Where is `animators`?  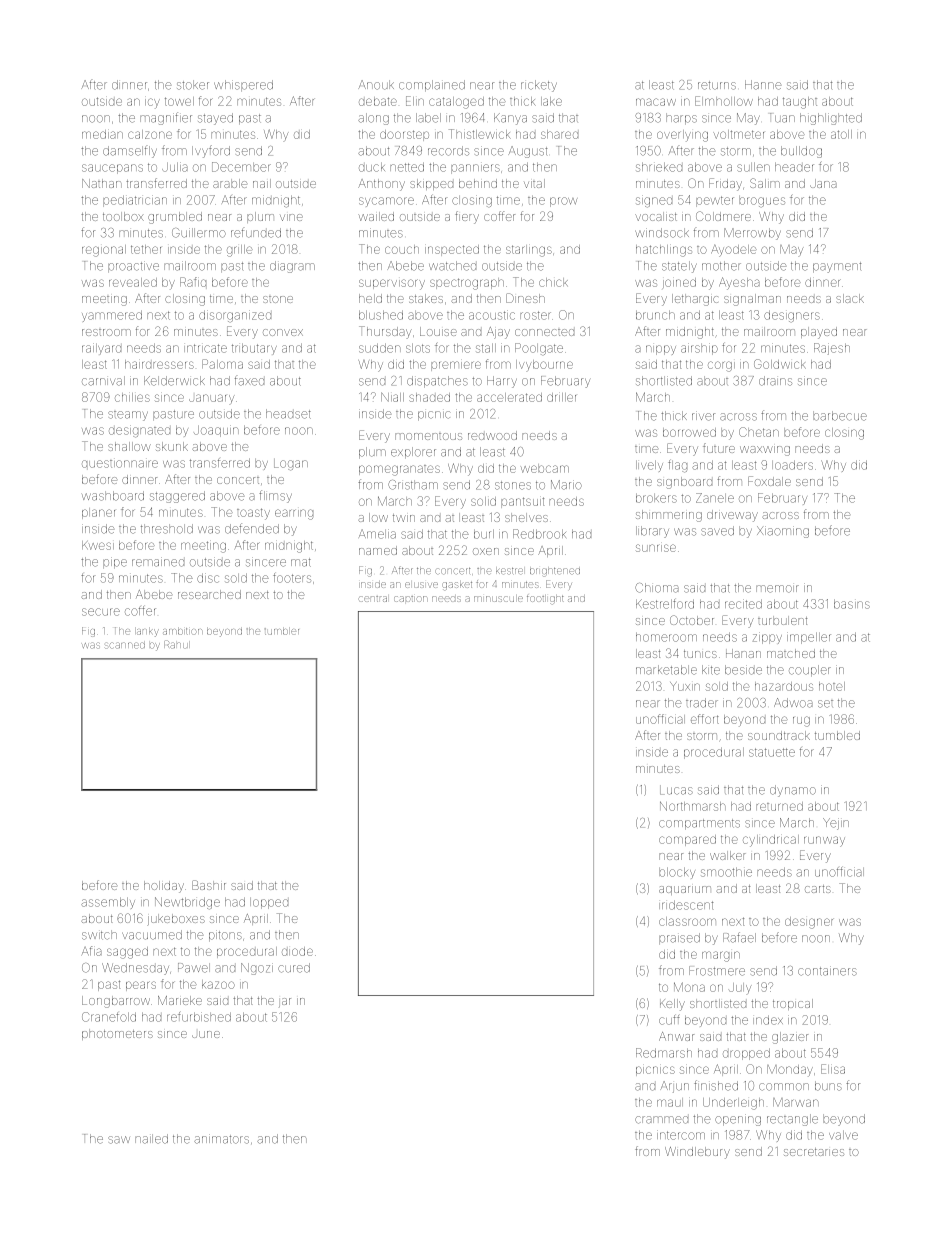 animators is located at coordinates (221, 1139).
